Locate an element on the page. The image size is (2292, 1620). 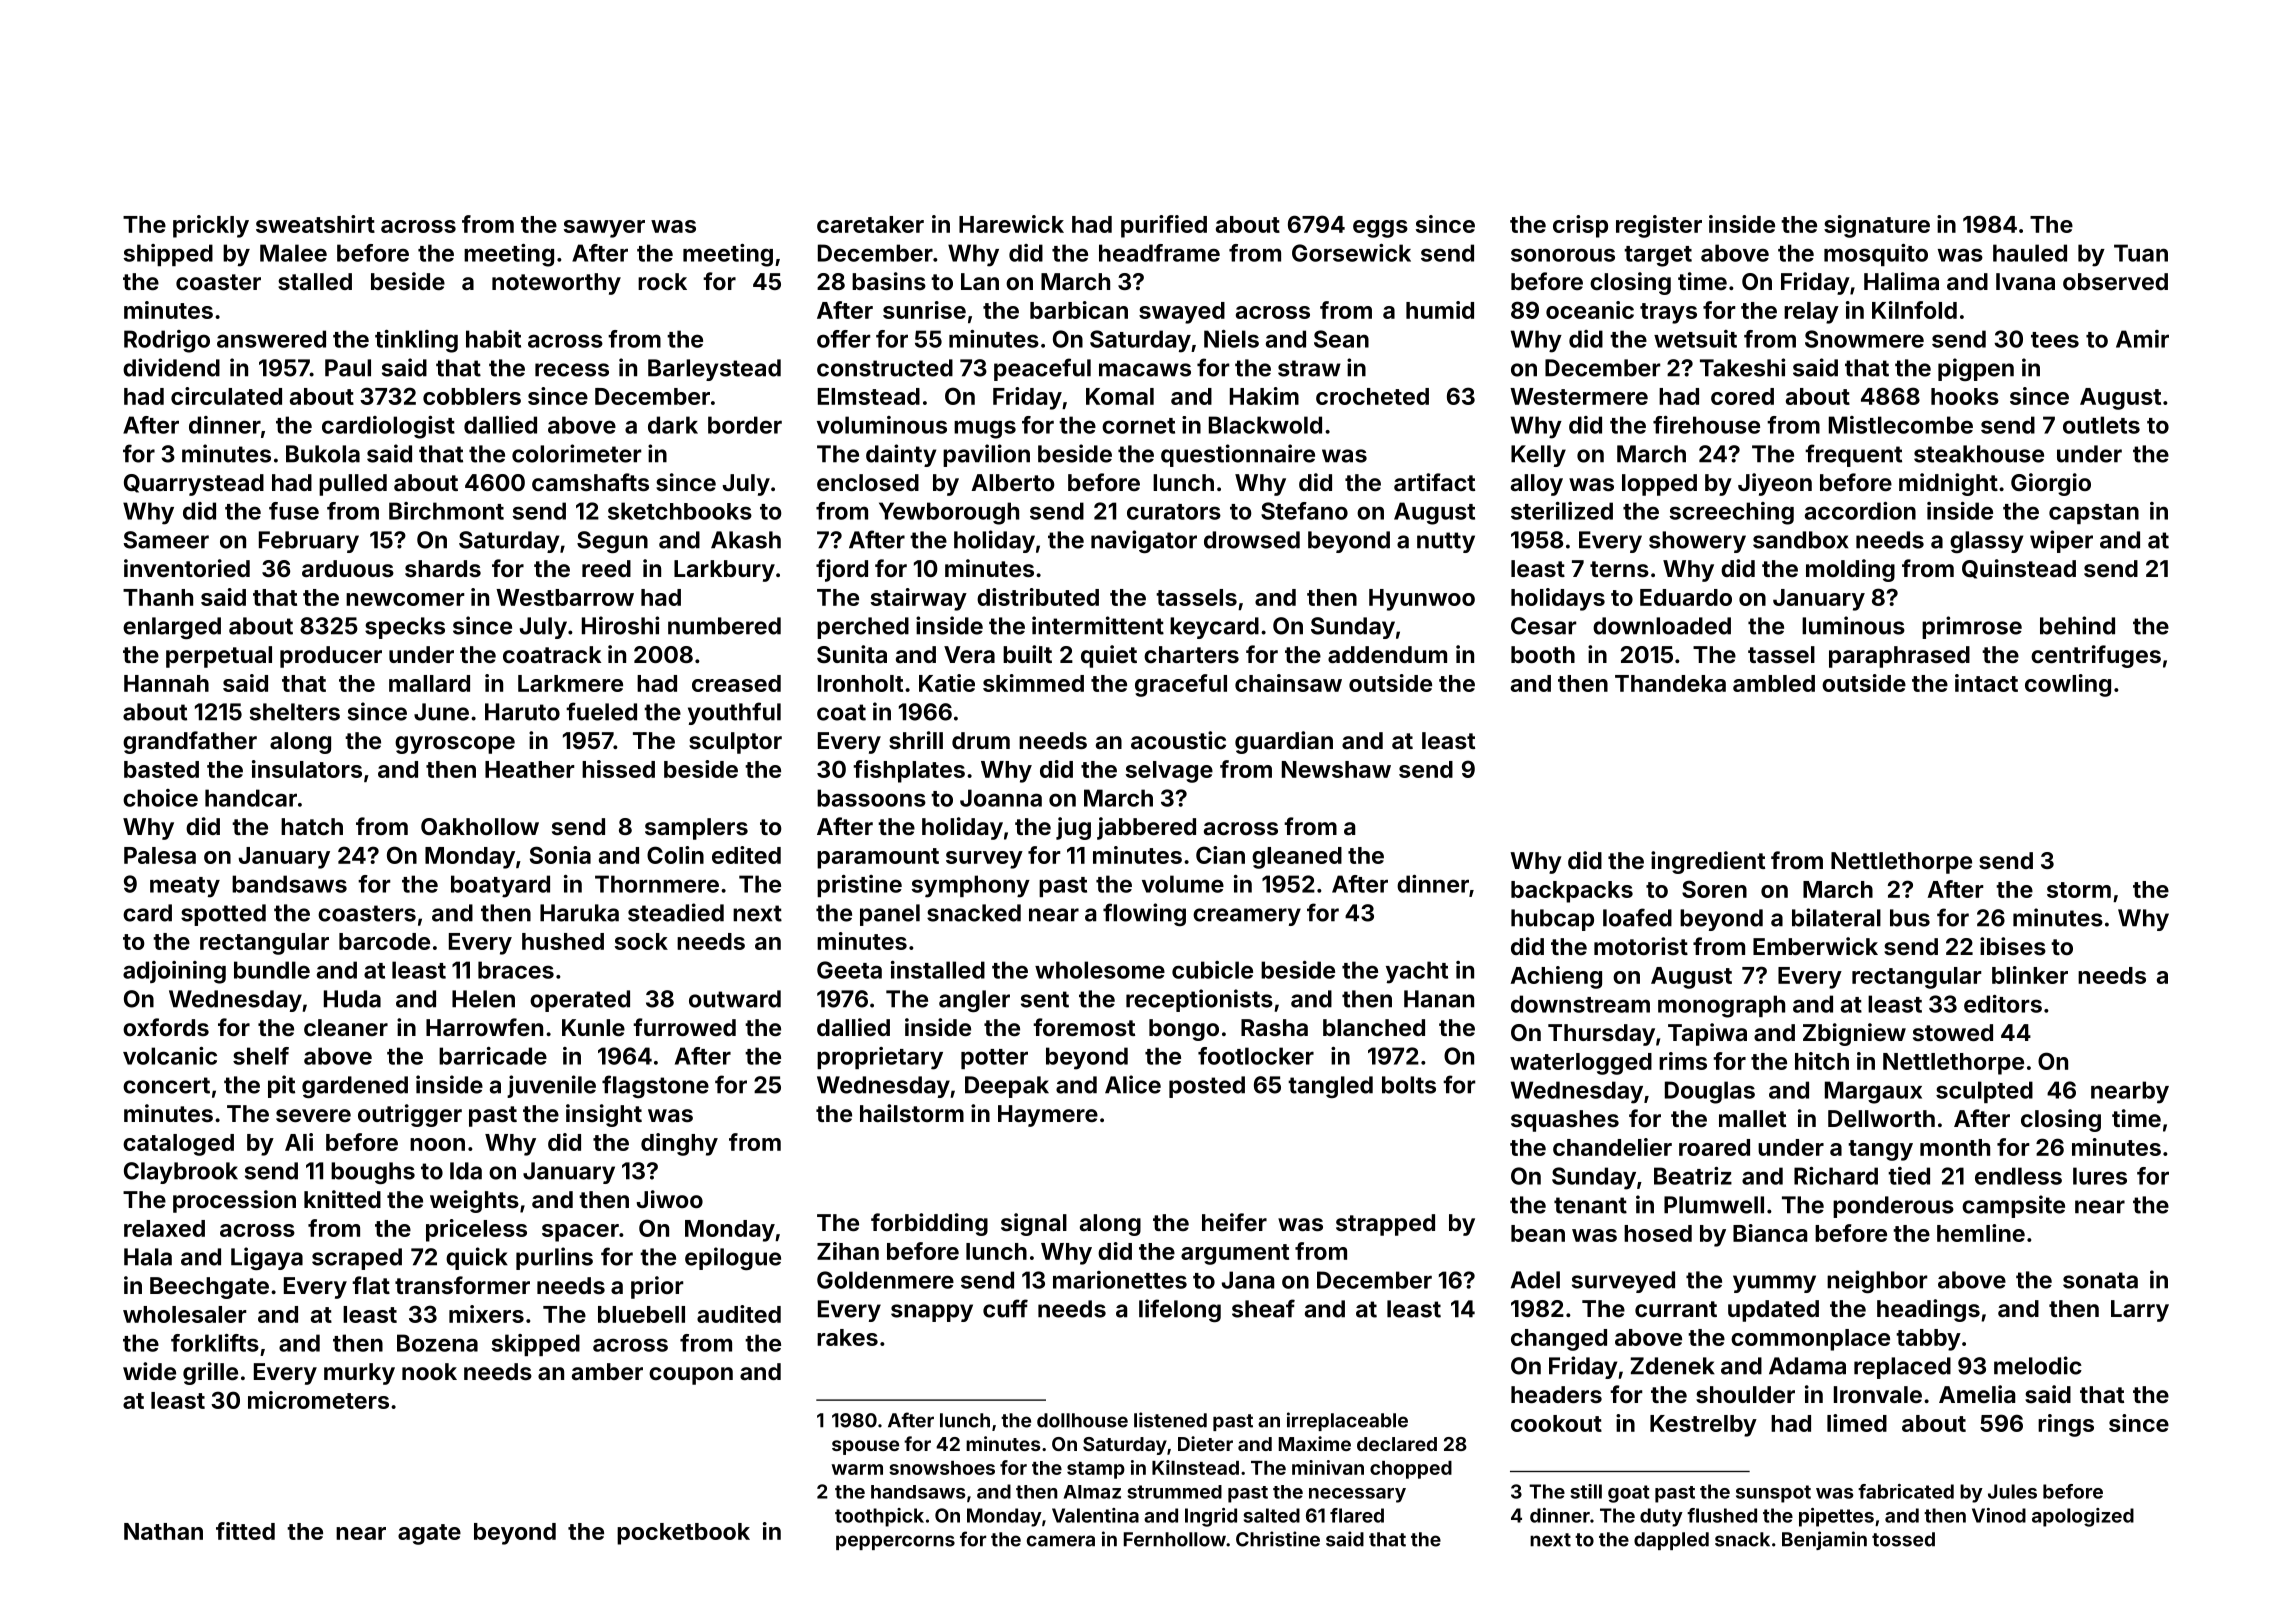
Geeta is located at coordinates (849, 970).
